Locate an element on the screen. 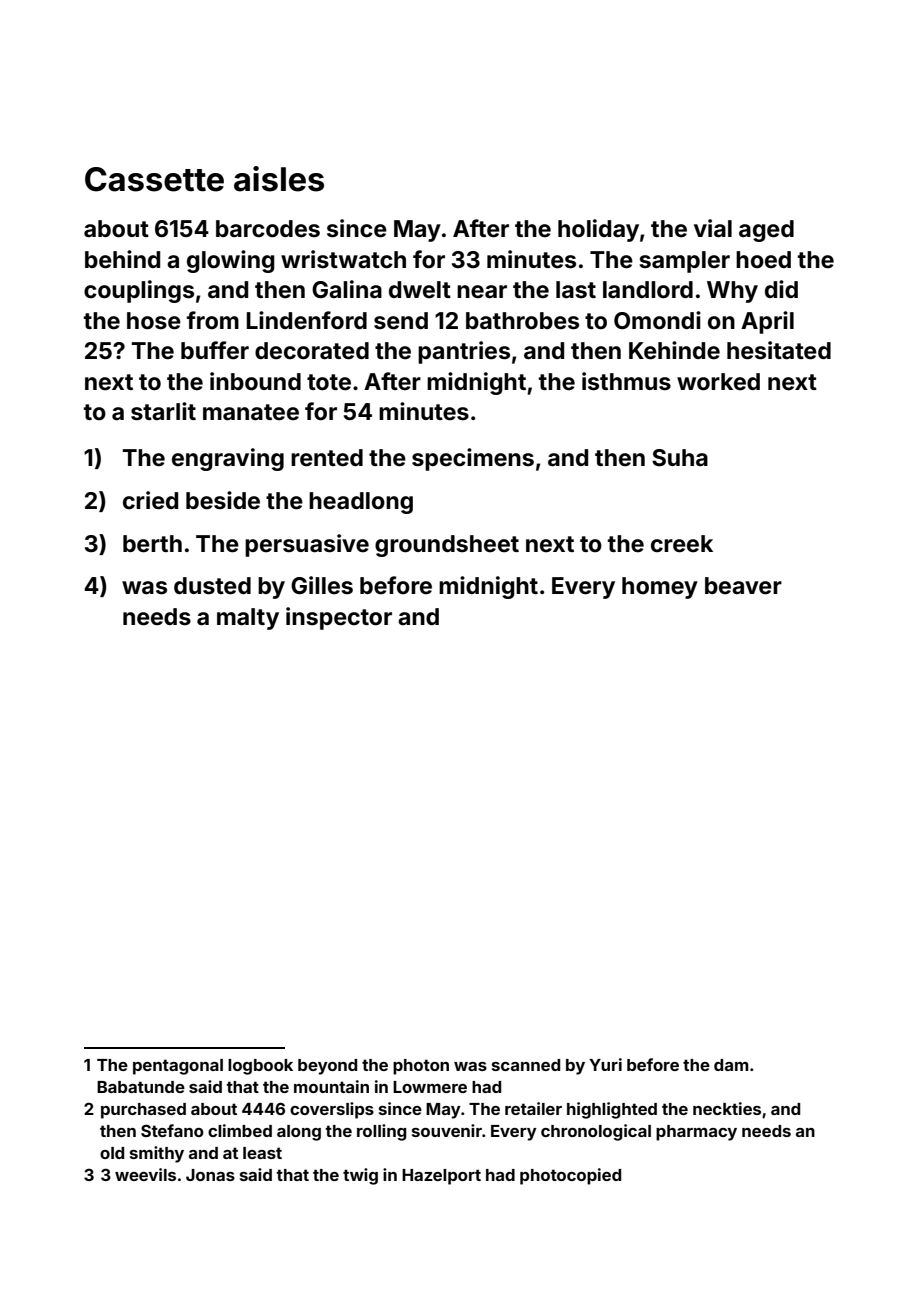 The height and width of the screenshot is (1311, 924). pentagonal is located at coordinates (178, 1067).
